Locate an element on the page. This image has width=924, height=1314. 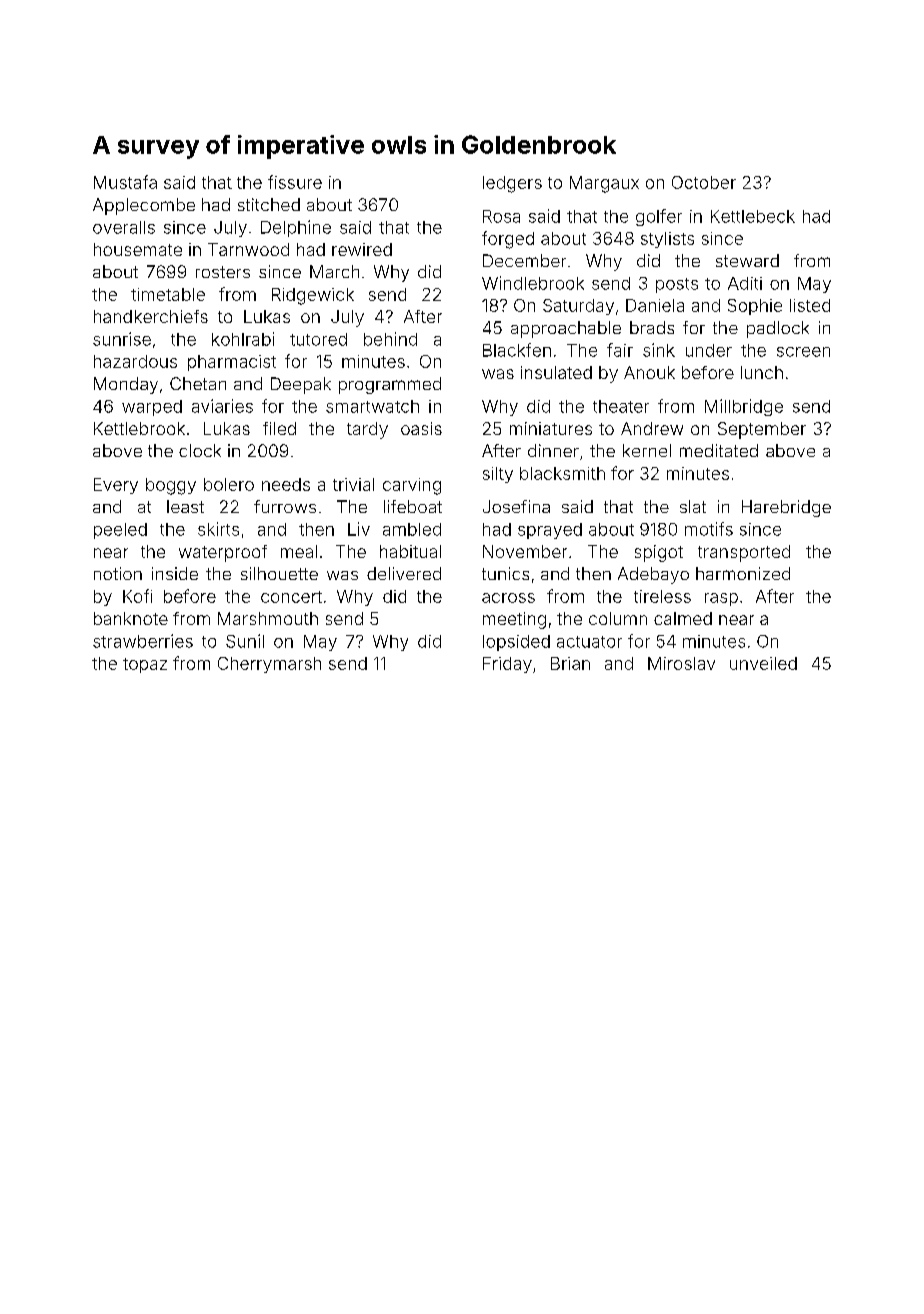
posts is located at coordinates (677, 285).
